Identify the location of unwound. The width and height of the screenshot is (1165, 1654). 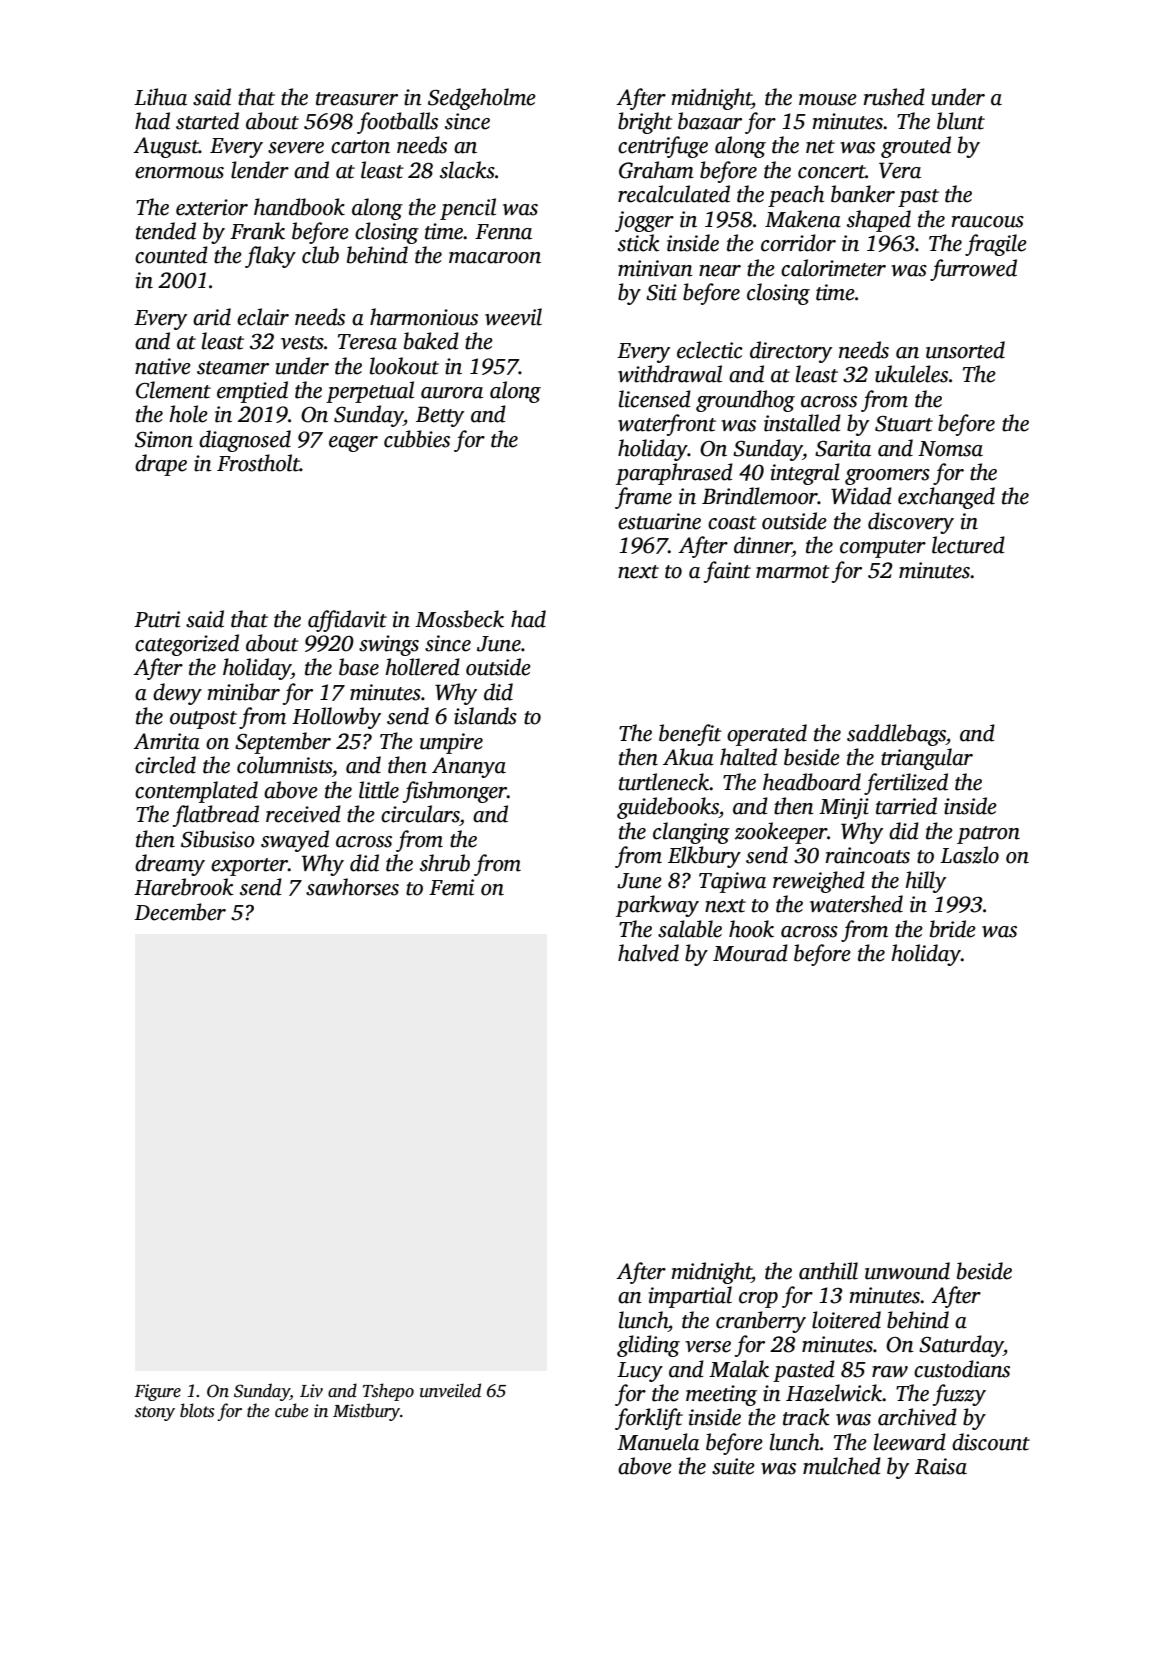
(907, 1271).
